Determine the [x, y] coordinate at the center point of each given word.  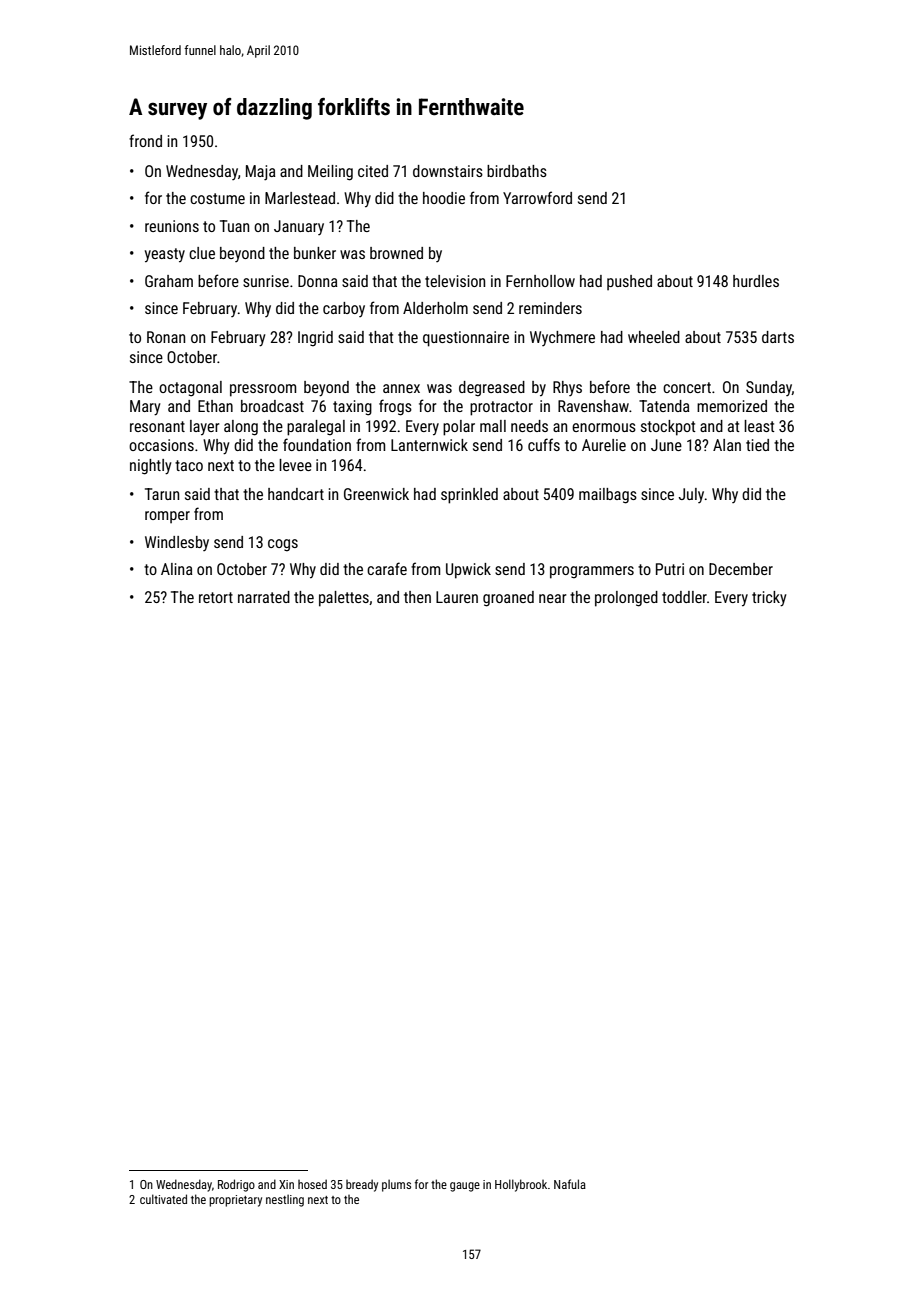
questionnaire [466, 339]
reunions [172, 226]
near [552, 598]
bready [362, 1185]
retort [216, 597]
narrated [264, 597]
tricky [769, 599]
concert [687, 387]
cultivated [163, 1199]
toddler [684, 597]
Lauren [457, 597]
